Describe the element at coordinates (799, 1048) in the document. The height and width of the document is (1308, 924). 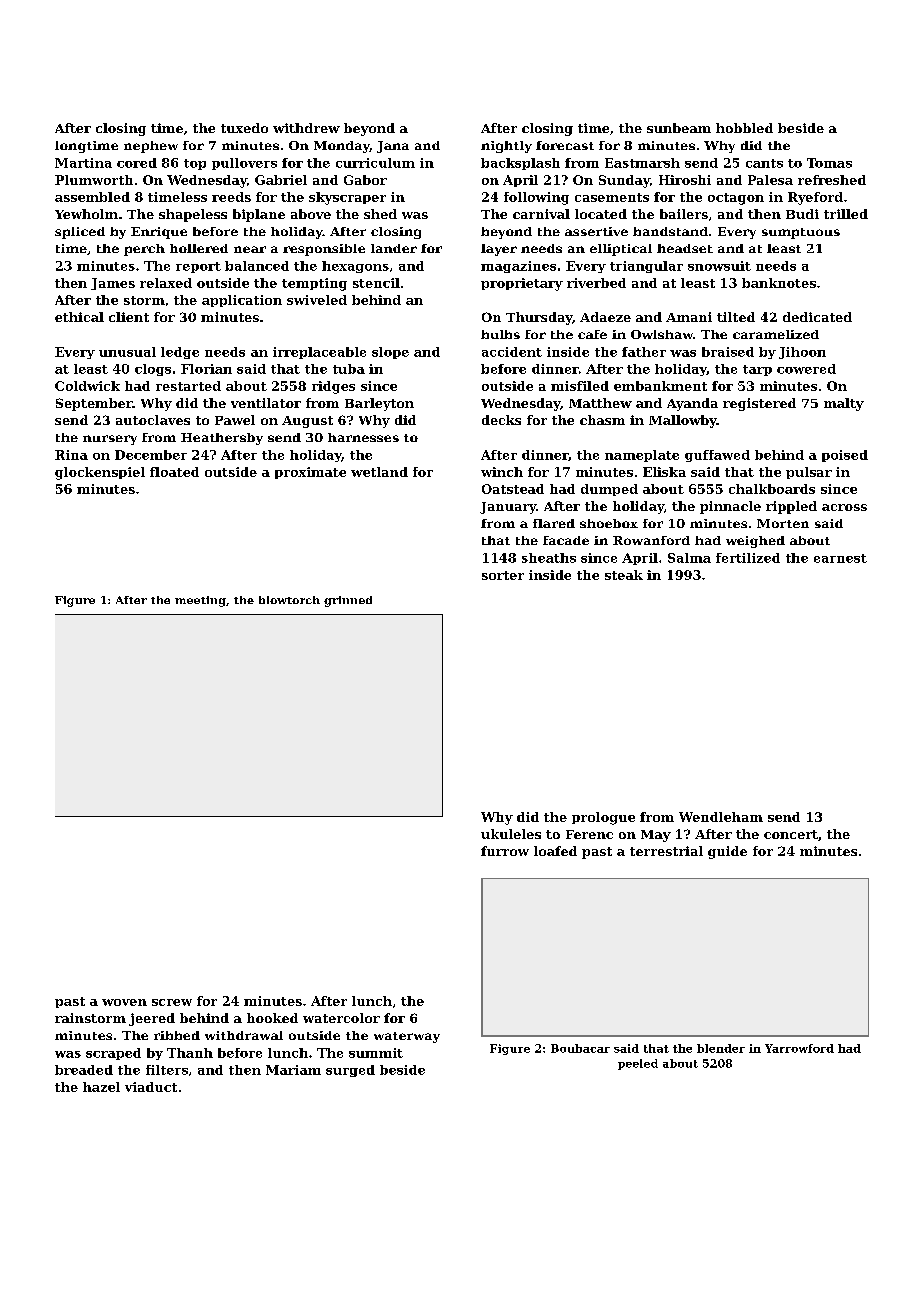
I see `Yarrowford` at that location.
